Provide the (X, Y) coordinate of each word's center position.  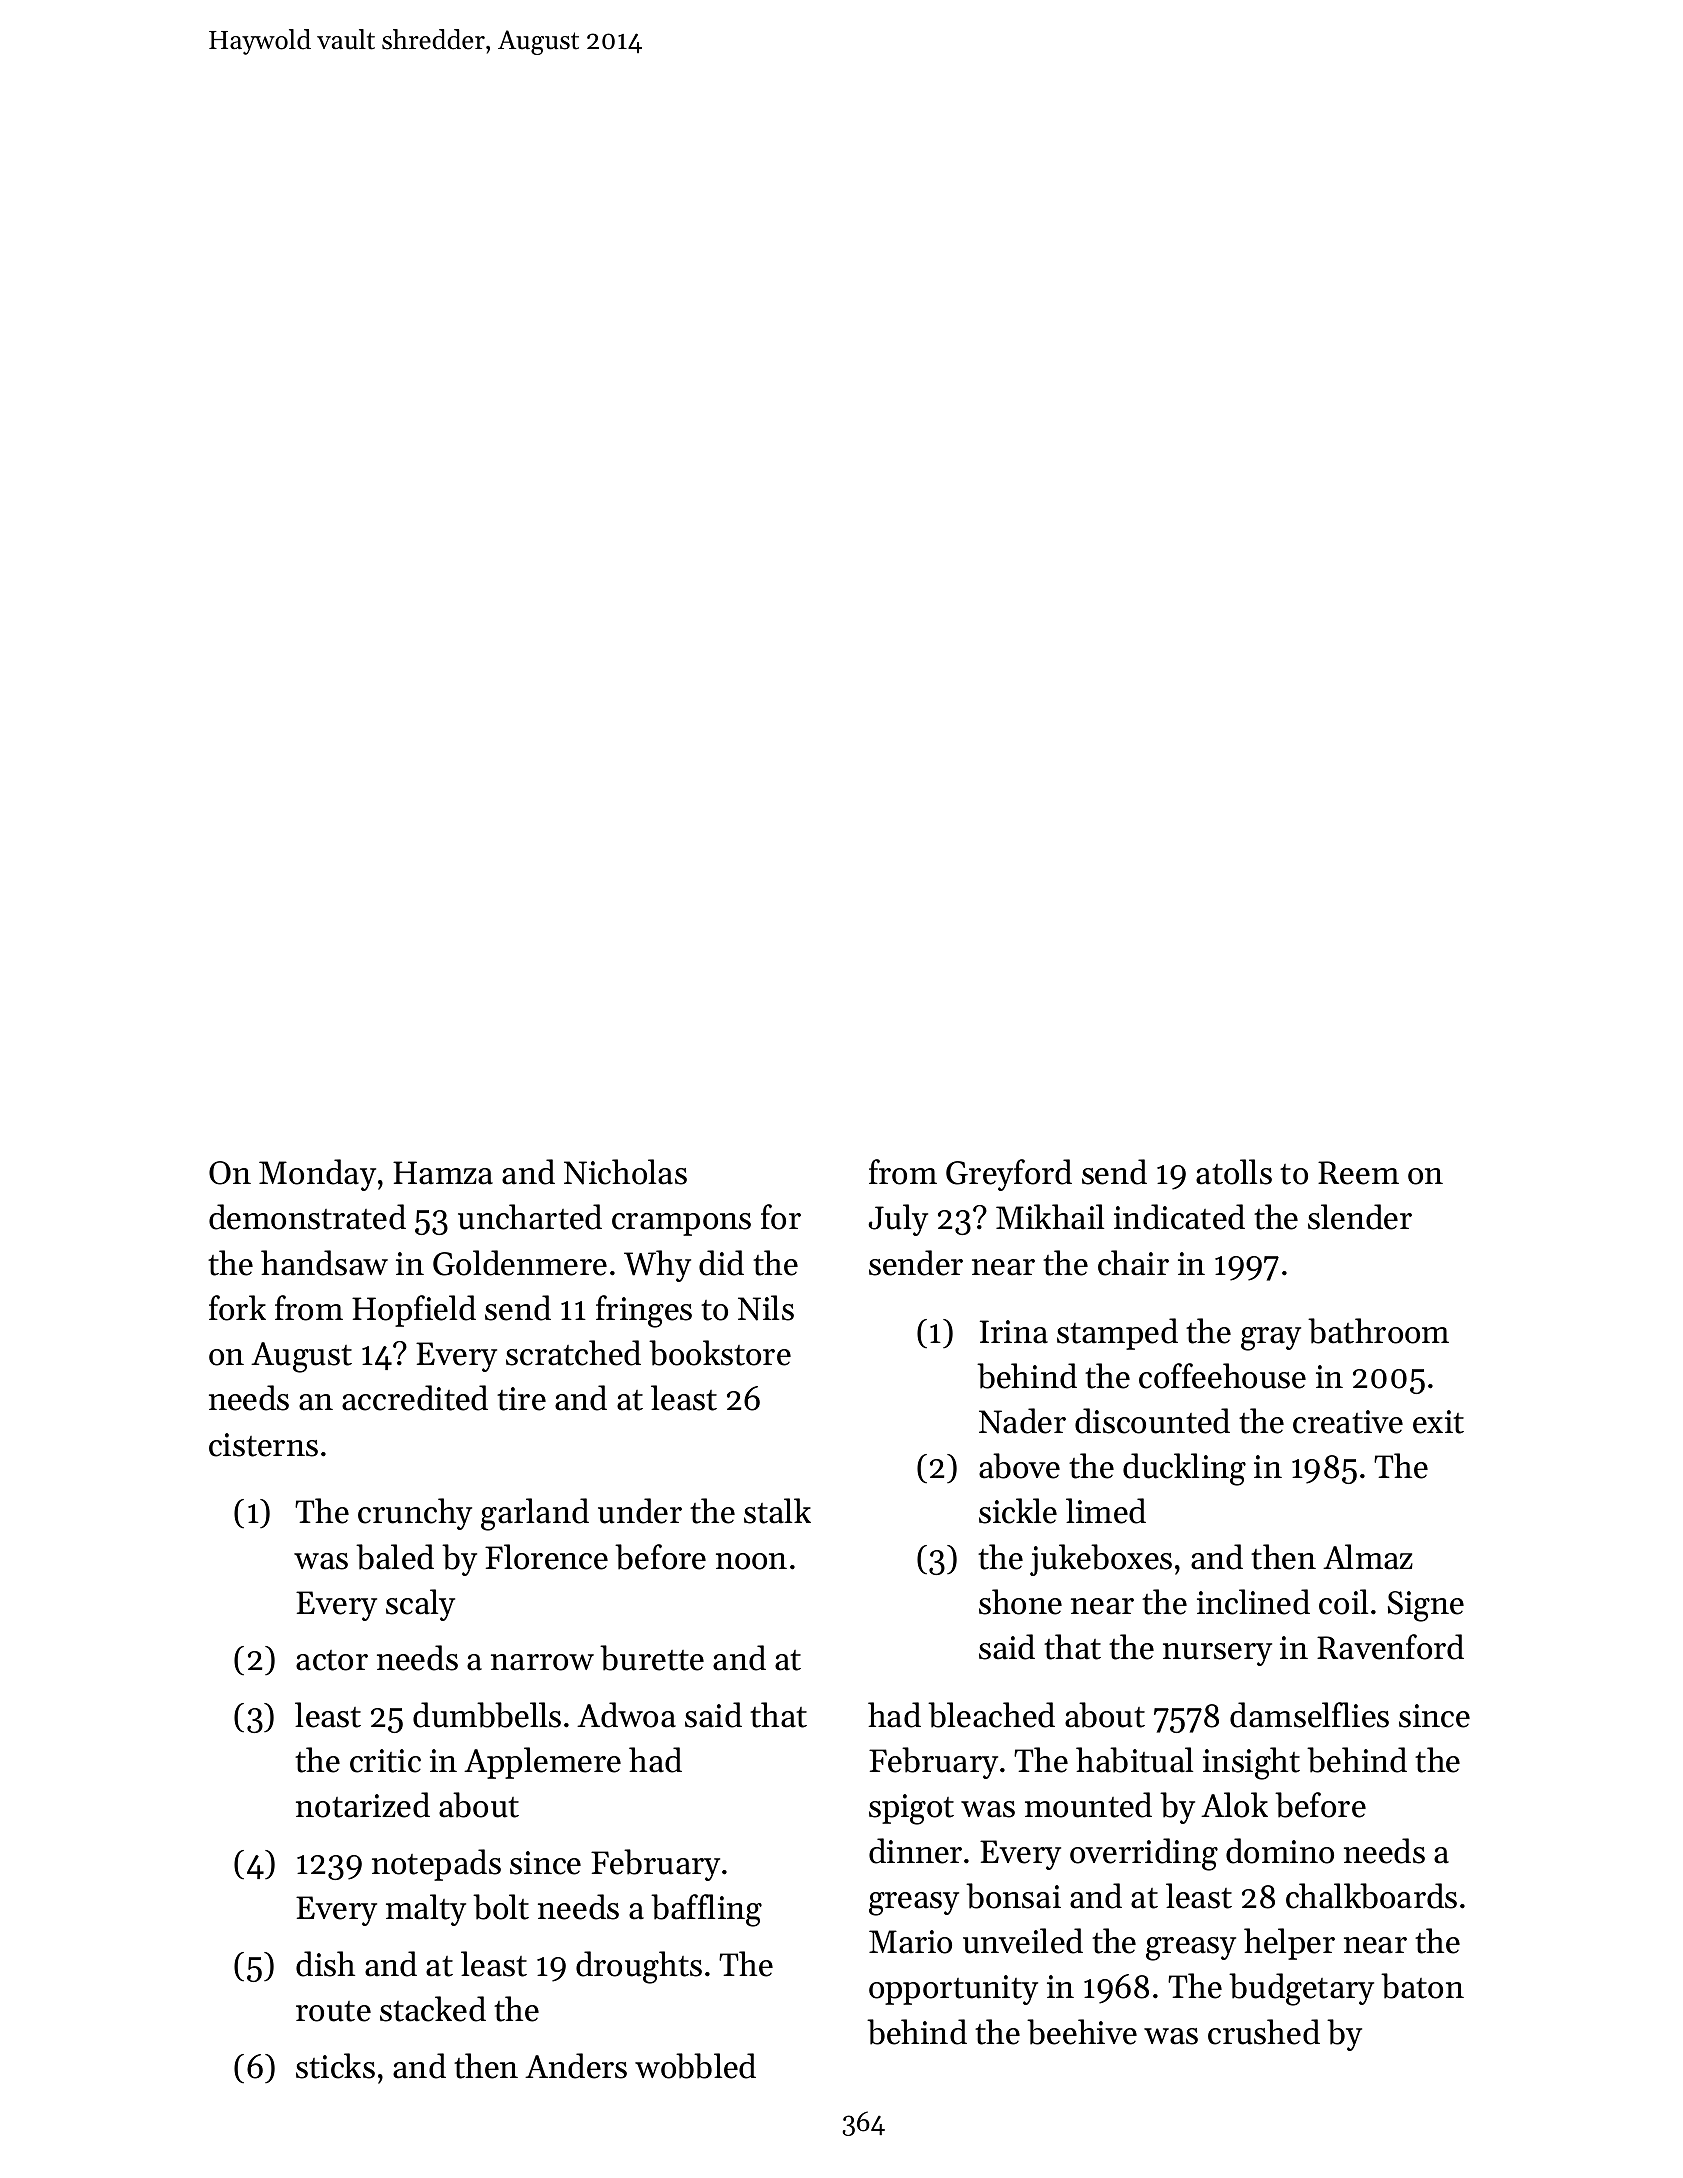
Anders (576, 2066)
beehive (1082, 2032)
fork (237, 1308)
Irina (1014, 1332)
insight (1251, 1763)
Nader (1022, 1421)
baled (395, 1557)
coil (1343, 1602)
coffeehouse (1222, 1376)
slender (1360, 1217)
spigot (911, 1809)
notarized (363, 1805)
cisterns (263, 1445)
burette (652, 1658)
